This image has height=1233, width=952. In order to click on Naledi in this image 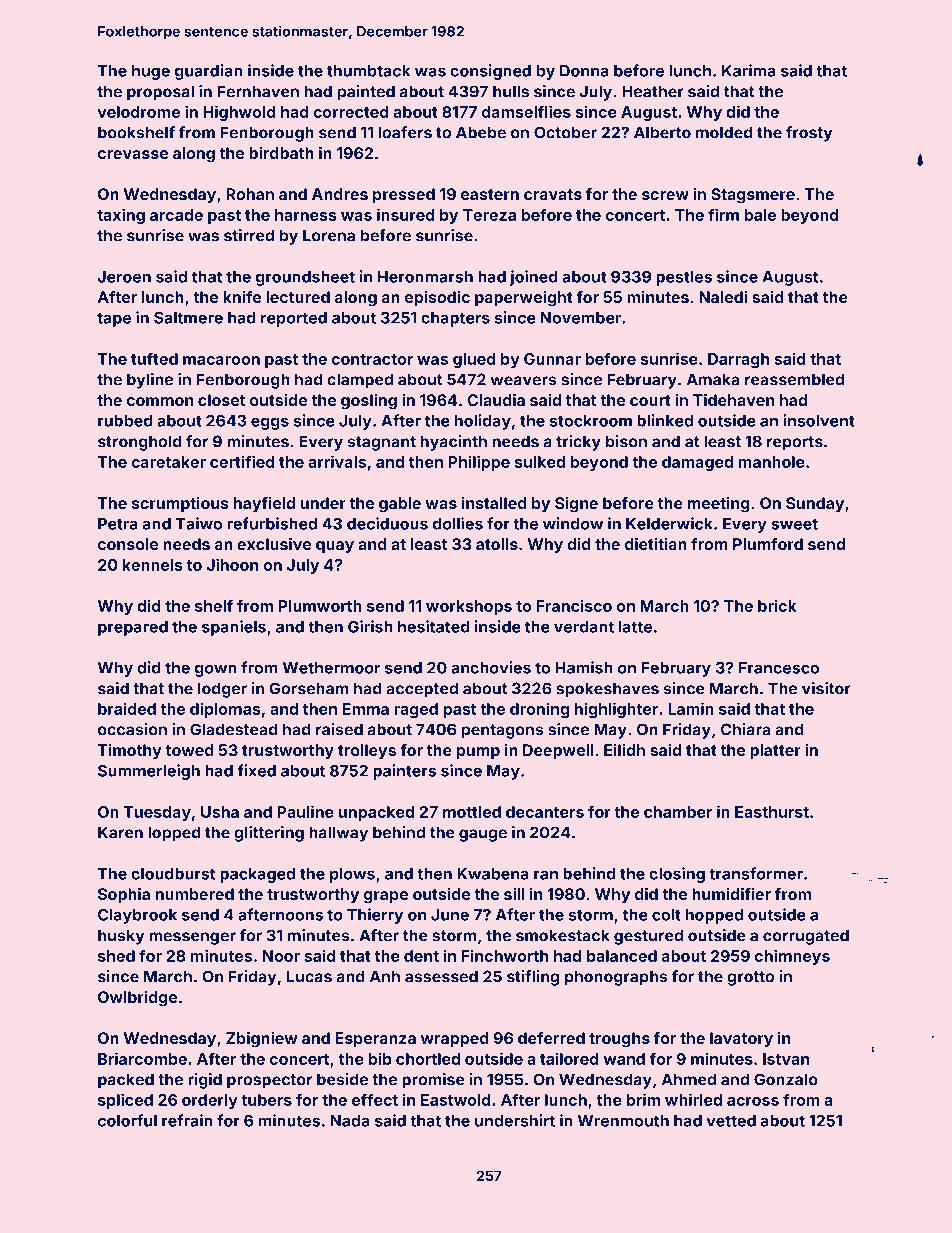, I will do `click(723, 297)`.
